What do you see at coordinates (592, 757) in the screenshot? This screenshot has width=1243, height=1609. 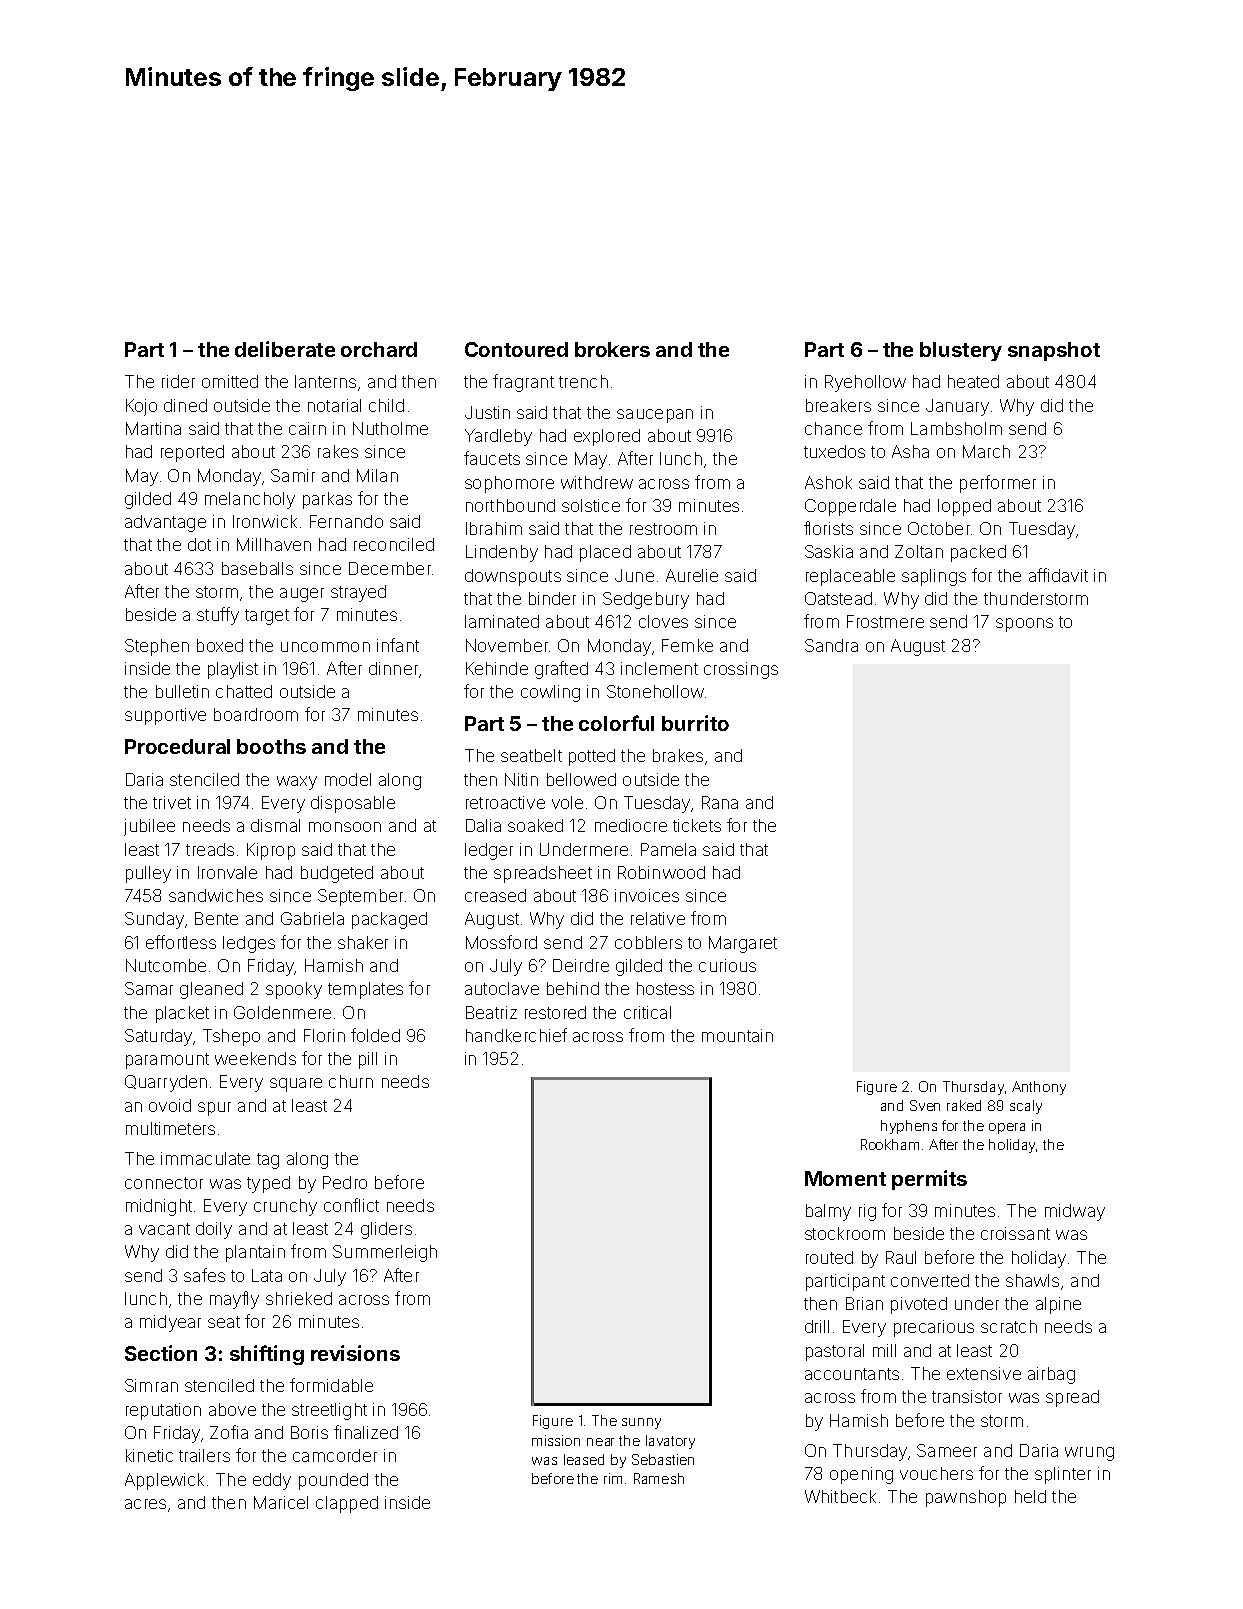 I see `potted` at bounding box center [592, 757].
